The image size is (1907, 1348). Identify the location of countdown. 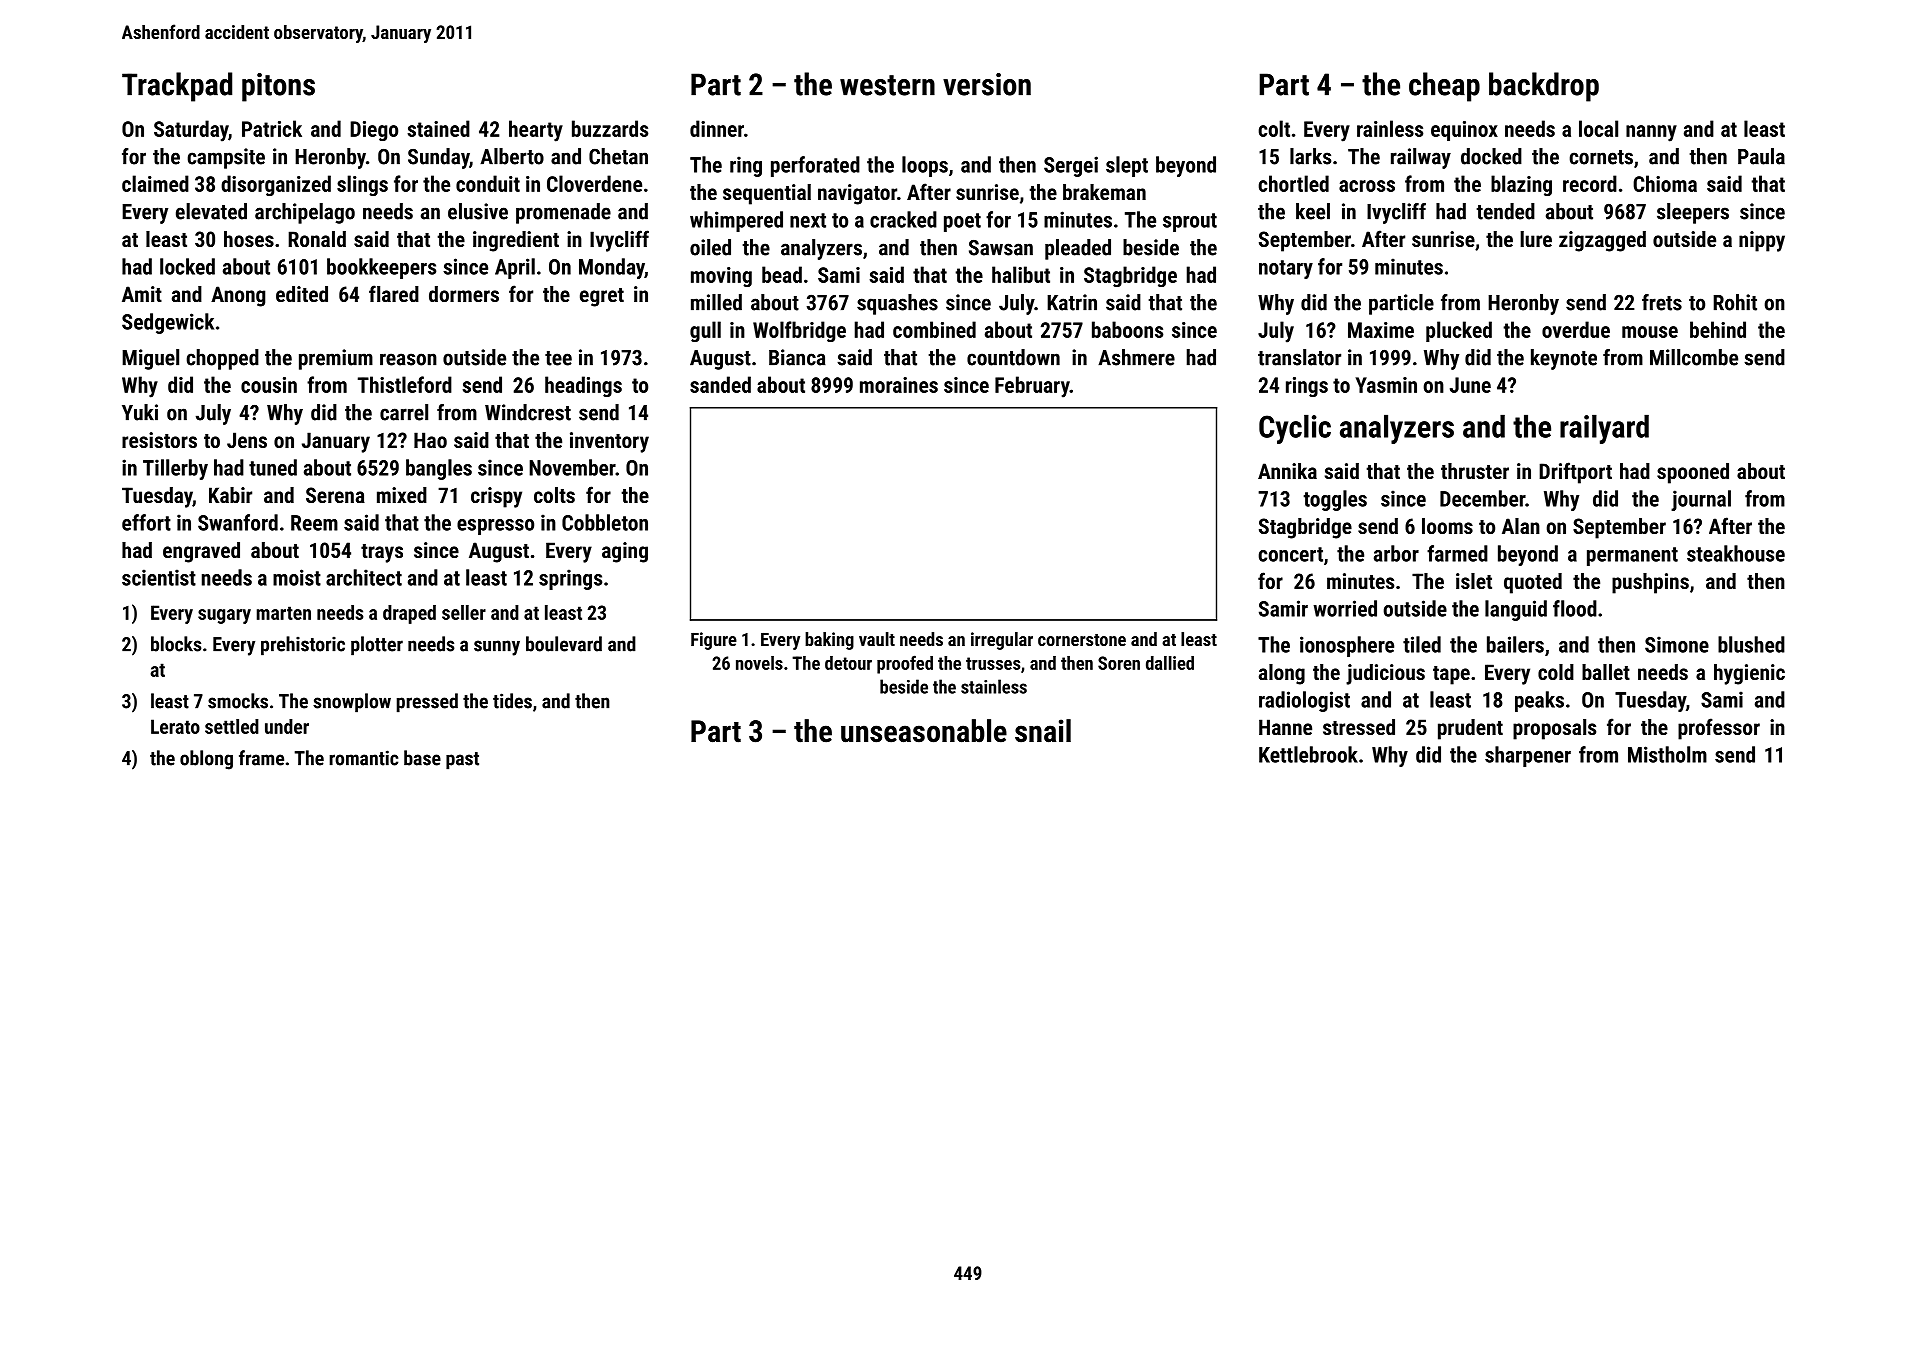
(1013, 357).
